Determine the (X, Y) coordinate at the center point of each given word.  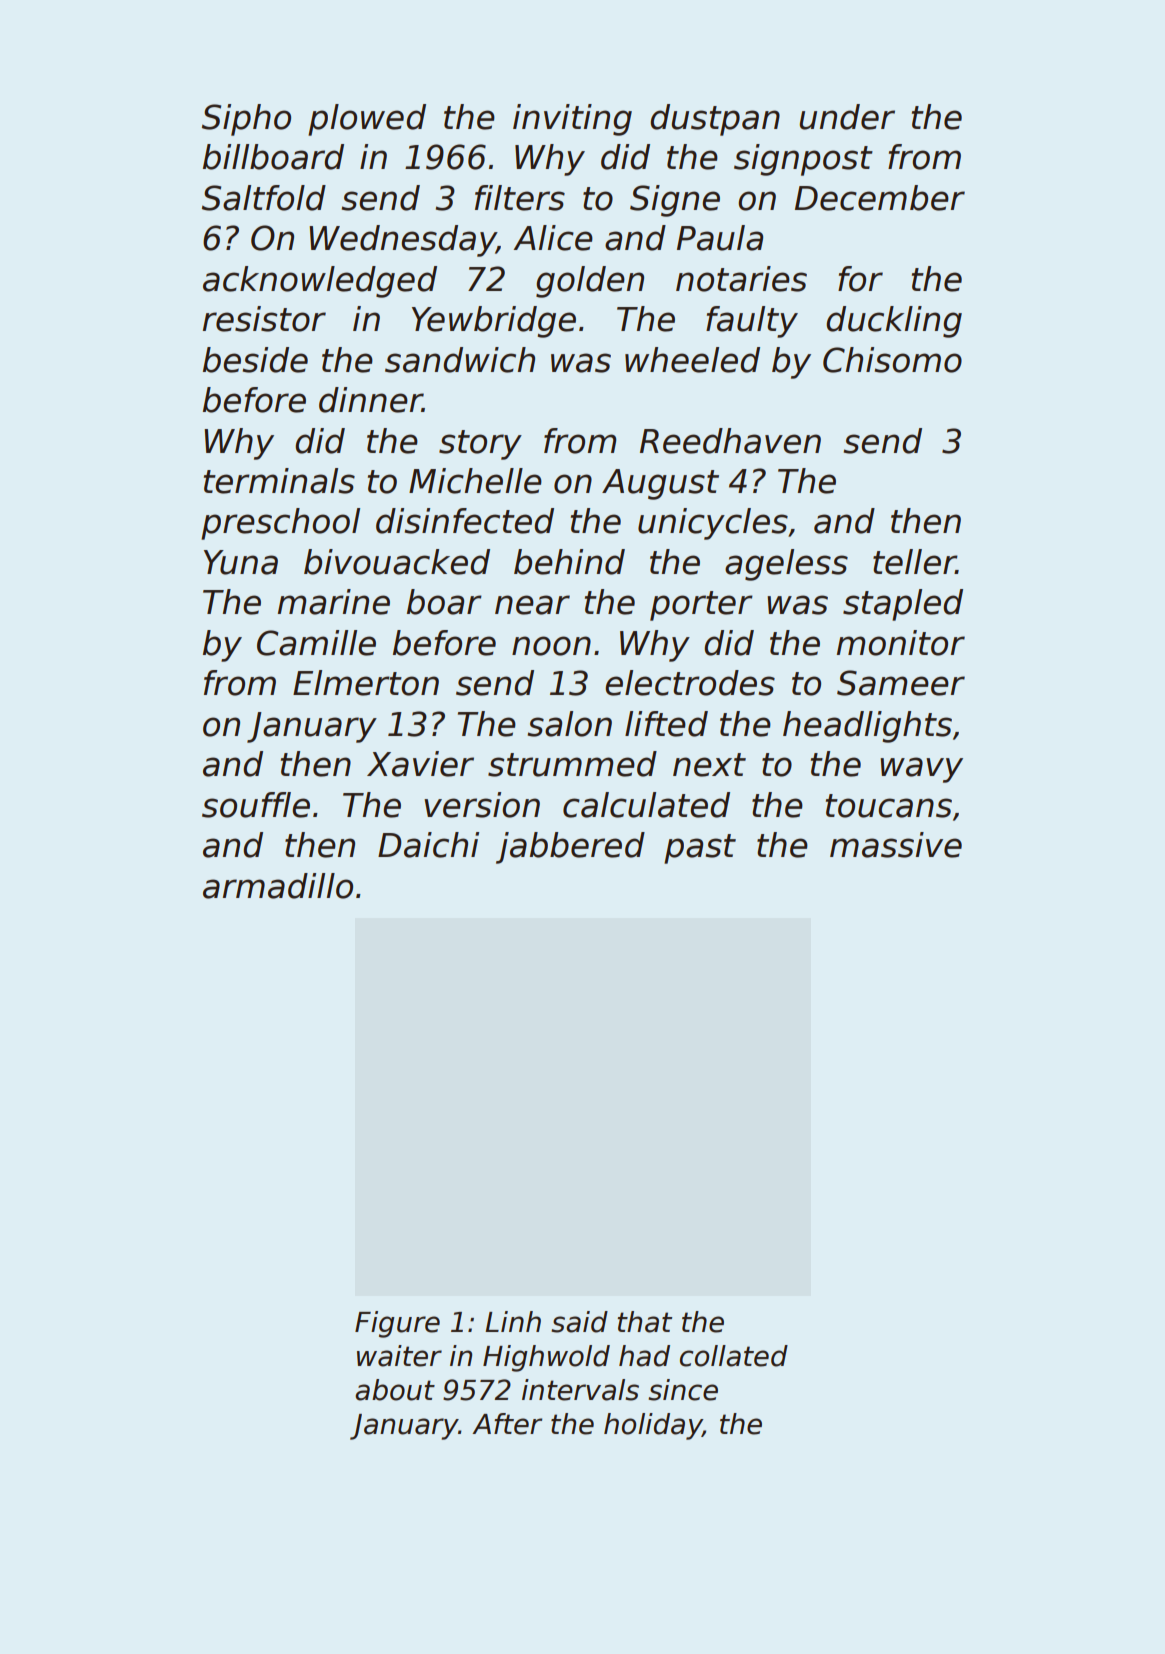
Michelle (475, 481)
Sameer (901, 683)
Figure (397, 1324)
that (644, 1322)
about (395, 1390)
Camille (316, 643)
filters (520, 198)
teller (914, 562)
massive (896, 845)
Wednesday (402, 241)
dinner (371, 400)
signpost (803, 160)
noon (551, 646)
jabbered (570, 848)
